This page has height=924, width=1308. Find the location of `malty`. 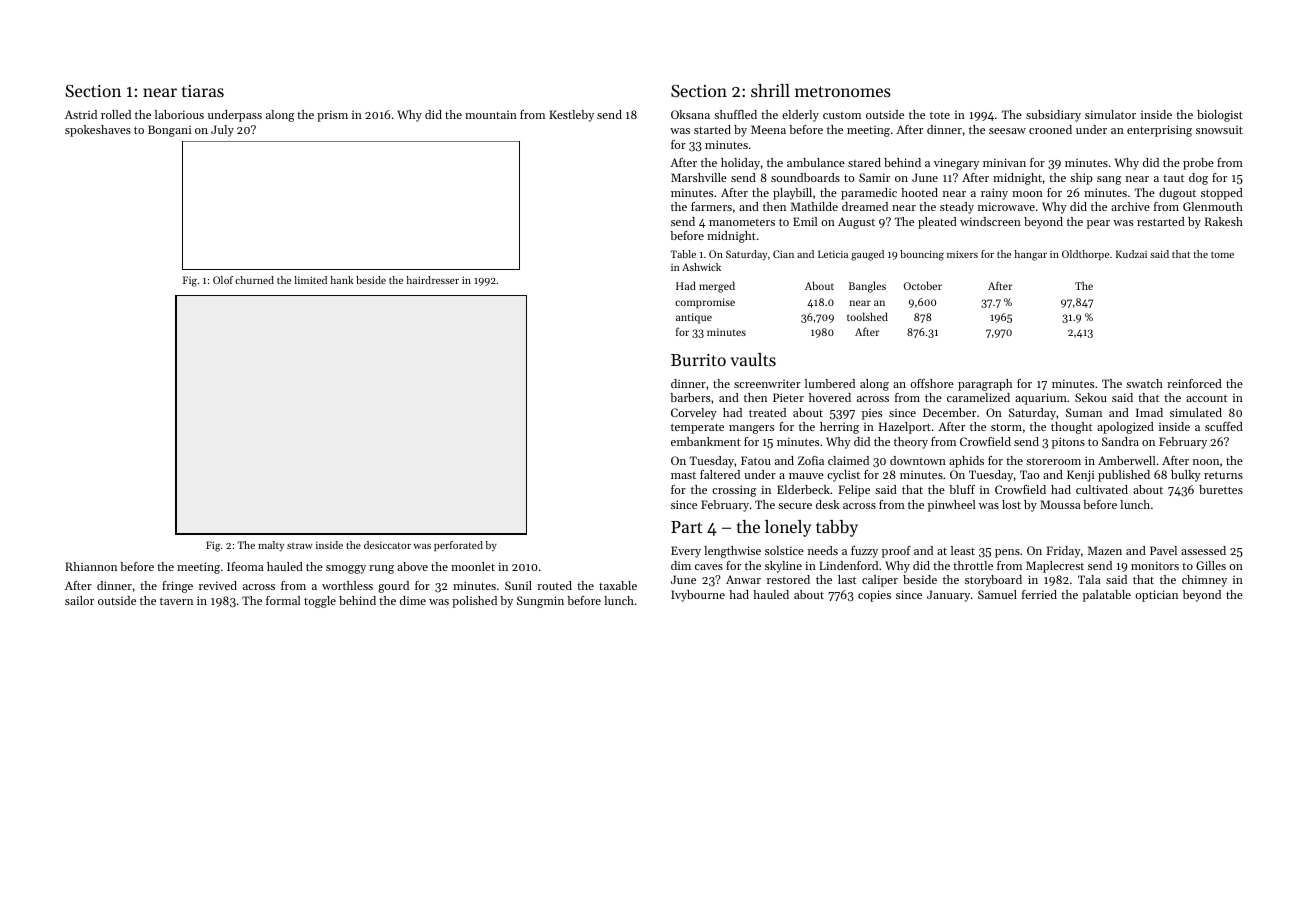

malty is located at coordinates (271, 546).
